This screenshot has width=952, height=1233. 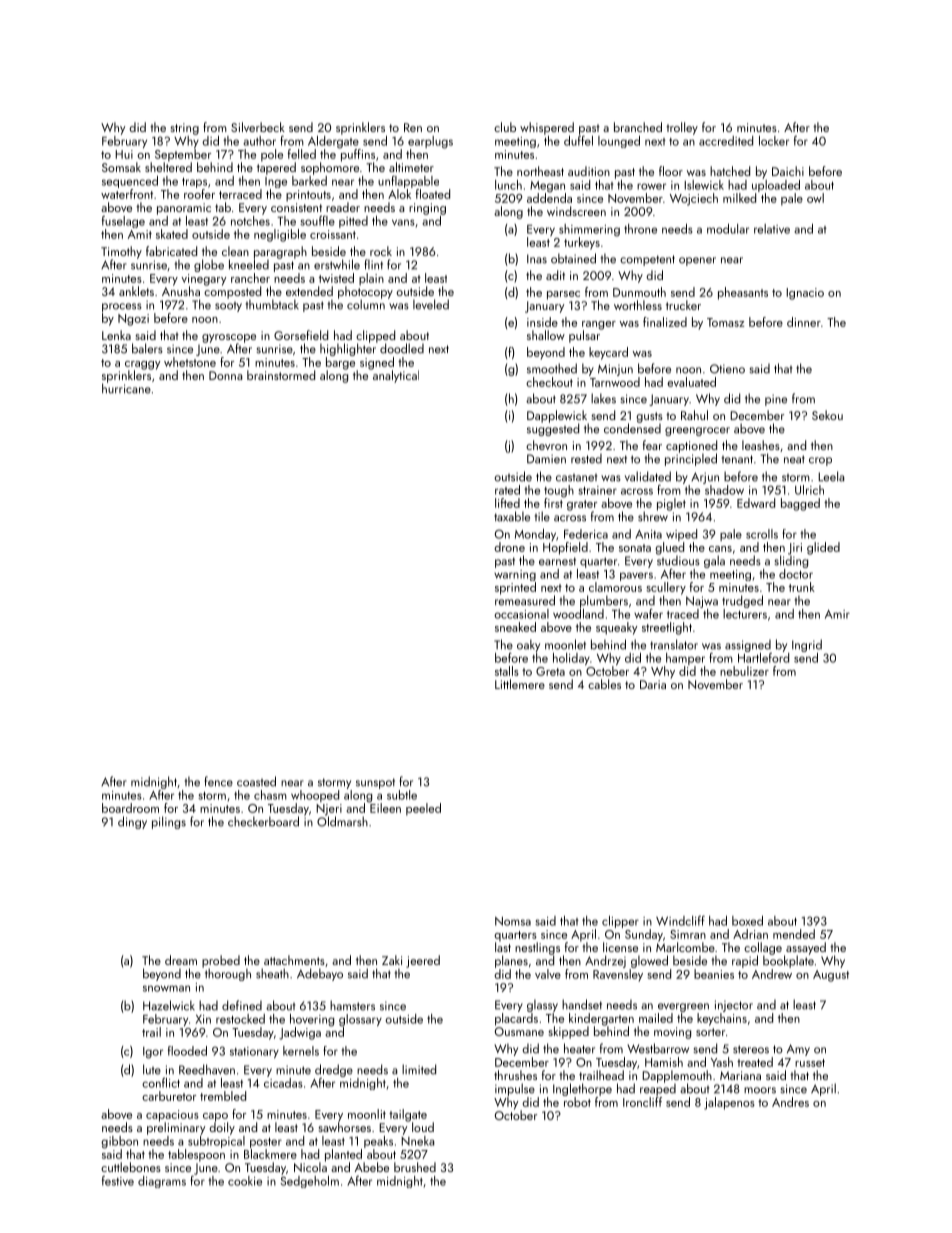 I want to click on fear, so click(x=652, y=445).
